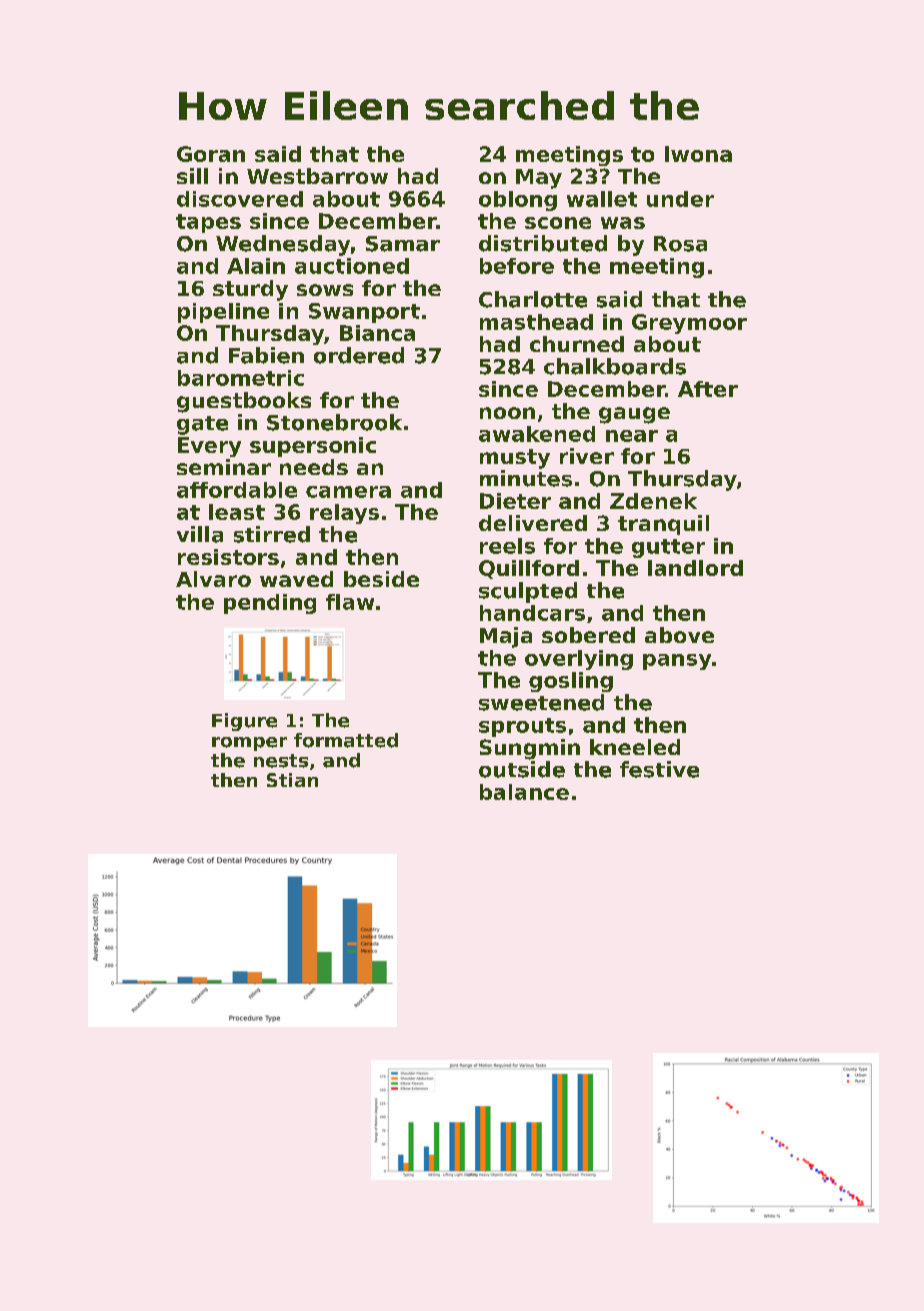 The image size is (924, 1311). What do you see at coordinates (192, 176) in the screenshot?
I see `sill` at bounding box center [192, 176].
